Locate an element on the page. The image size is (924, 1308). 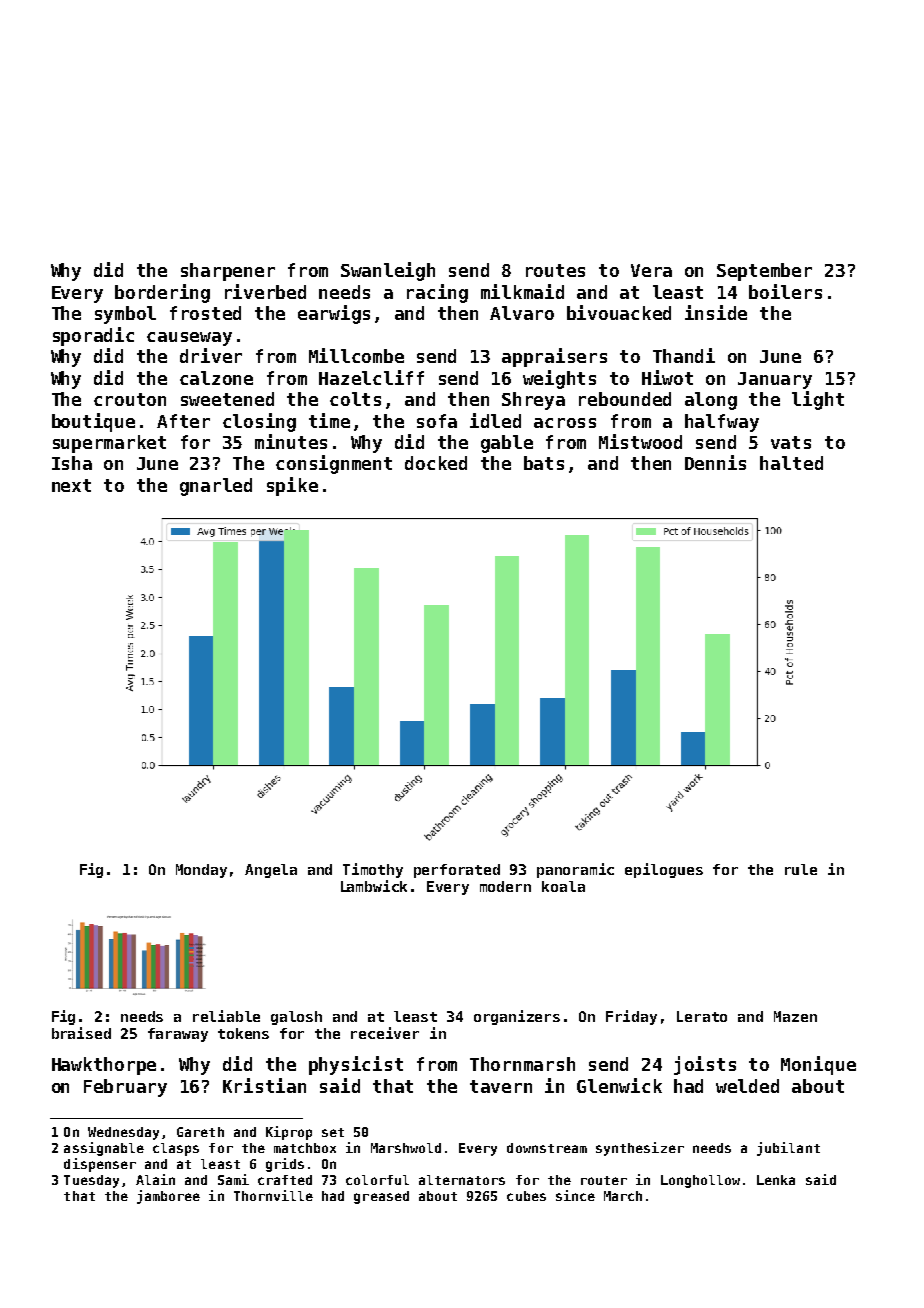
braised is located at coordinates (81, 1033).
